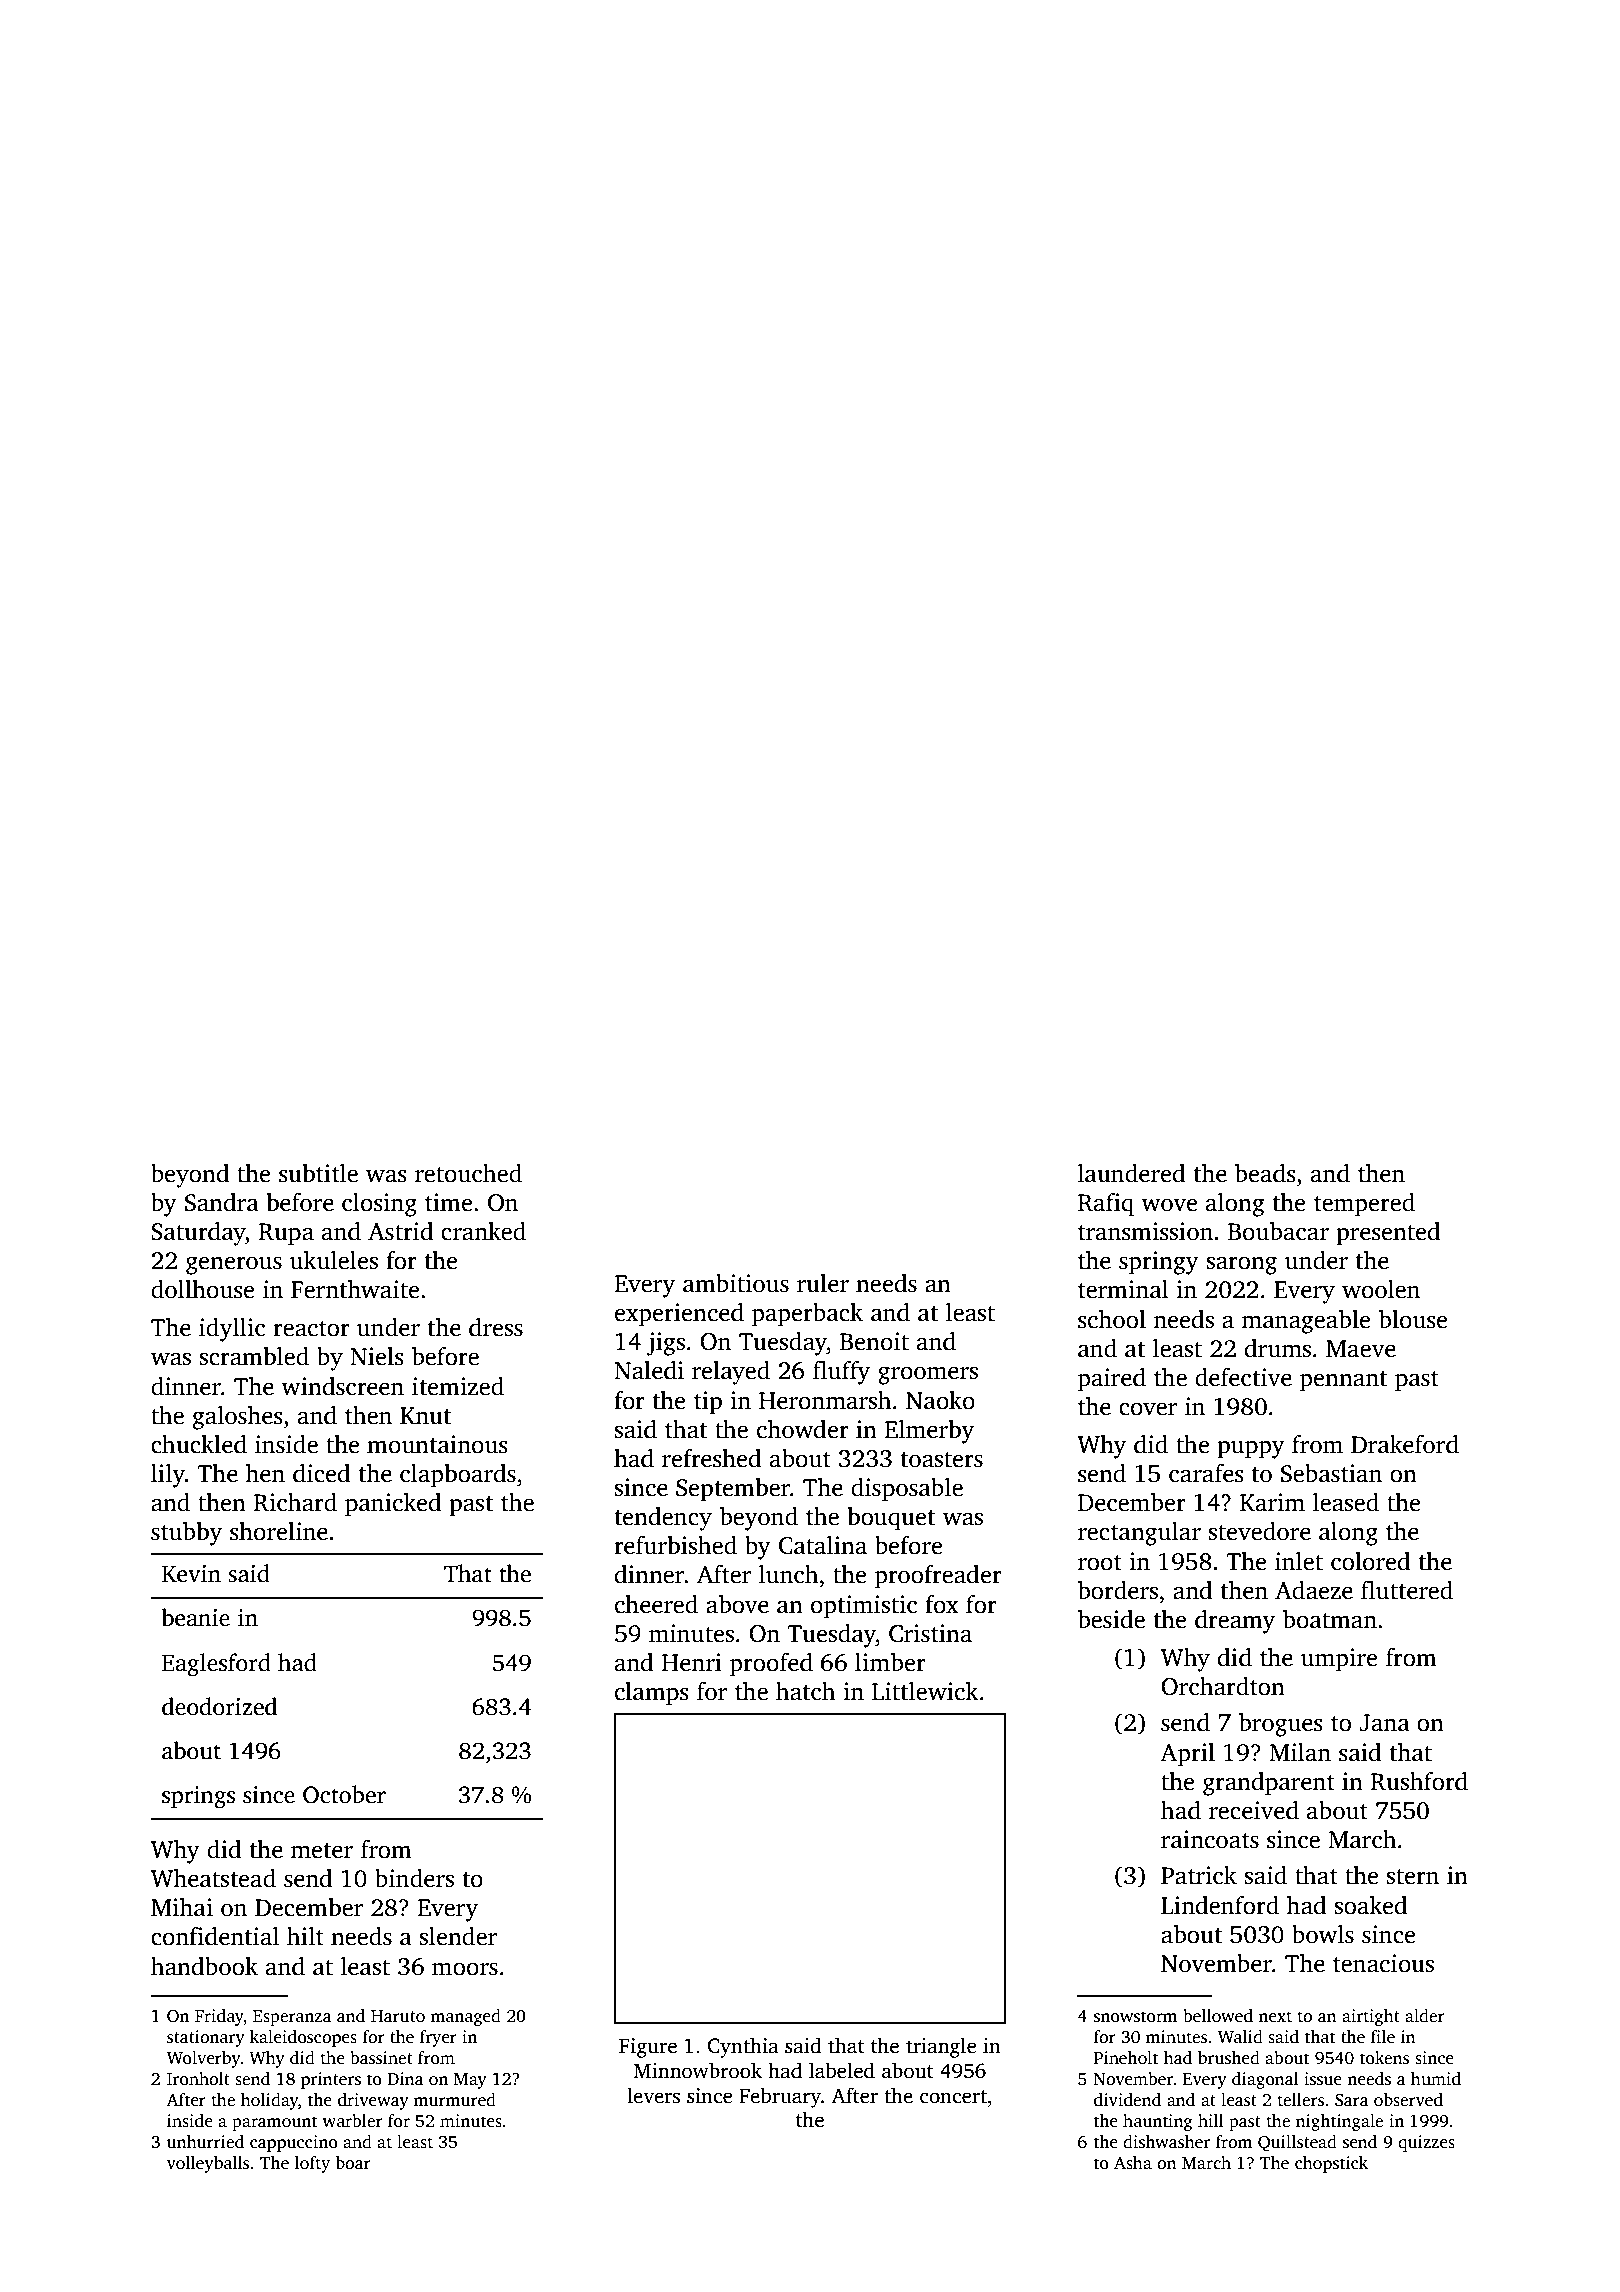 The height and width of the image is (2292, 1620). Describe the element at coordinates (733, 1490) in the image. I see `September` at that location.
